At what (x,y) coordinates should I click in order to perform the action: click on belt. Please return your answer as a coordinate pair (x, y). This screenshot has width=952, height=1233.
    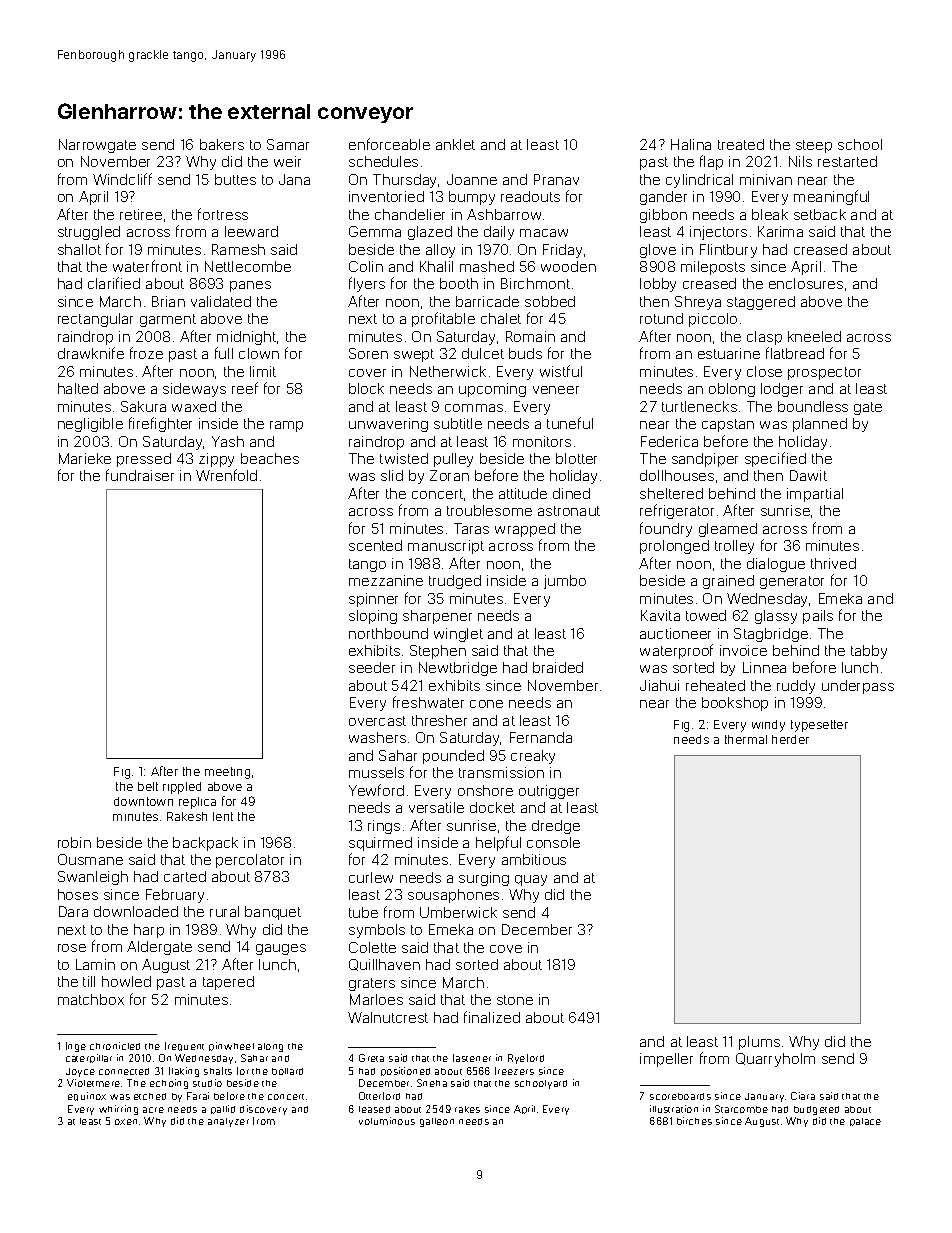
    Looking at the image, I should click on (148, 786).
